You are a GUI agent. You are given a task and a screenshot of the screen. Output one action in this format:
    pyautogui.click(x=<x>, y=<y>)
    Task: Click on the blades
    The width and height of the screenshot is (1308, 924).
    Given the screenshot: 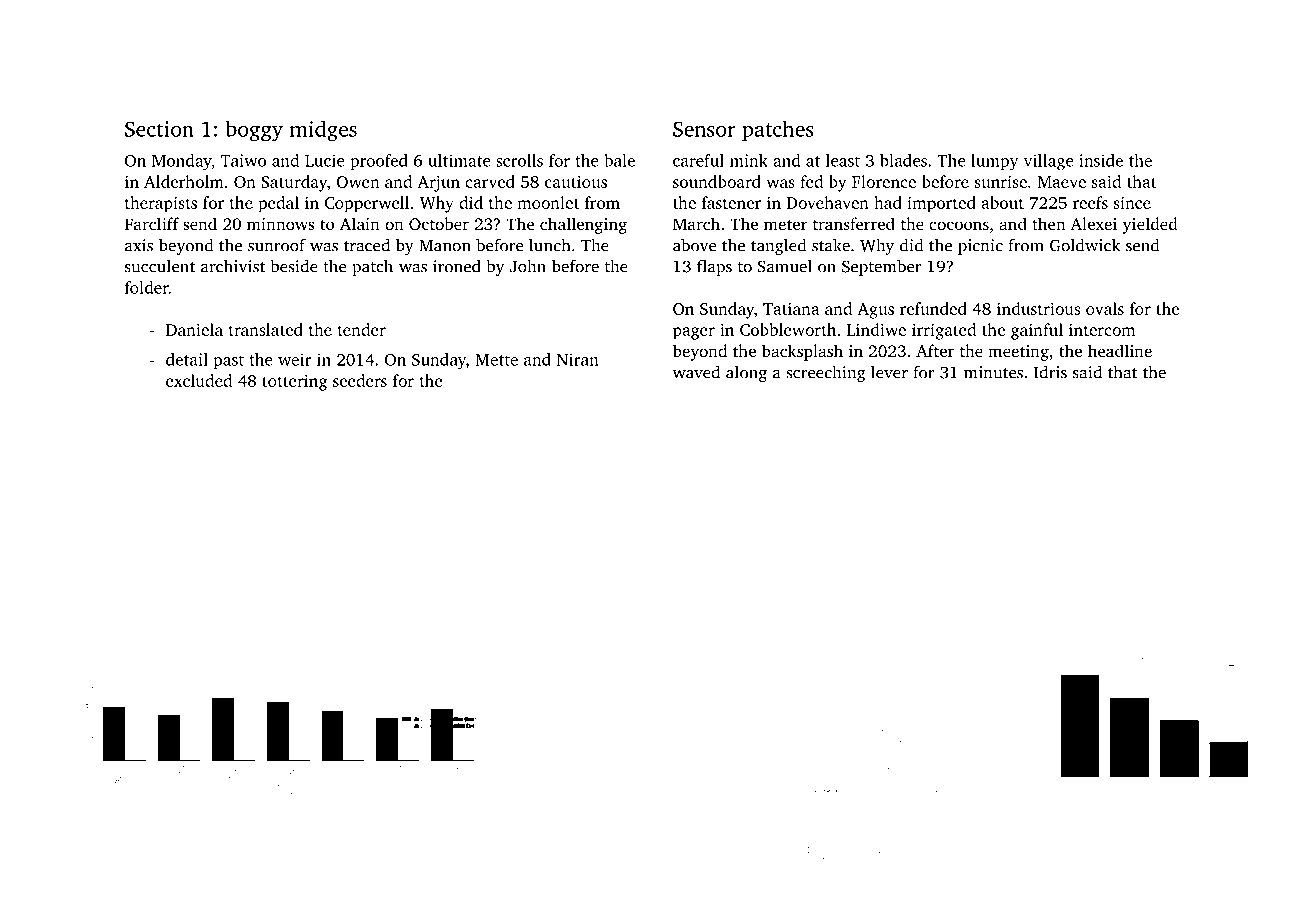 What is the action you would take?
    pyautogui.click(x=903, y=160)
